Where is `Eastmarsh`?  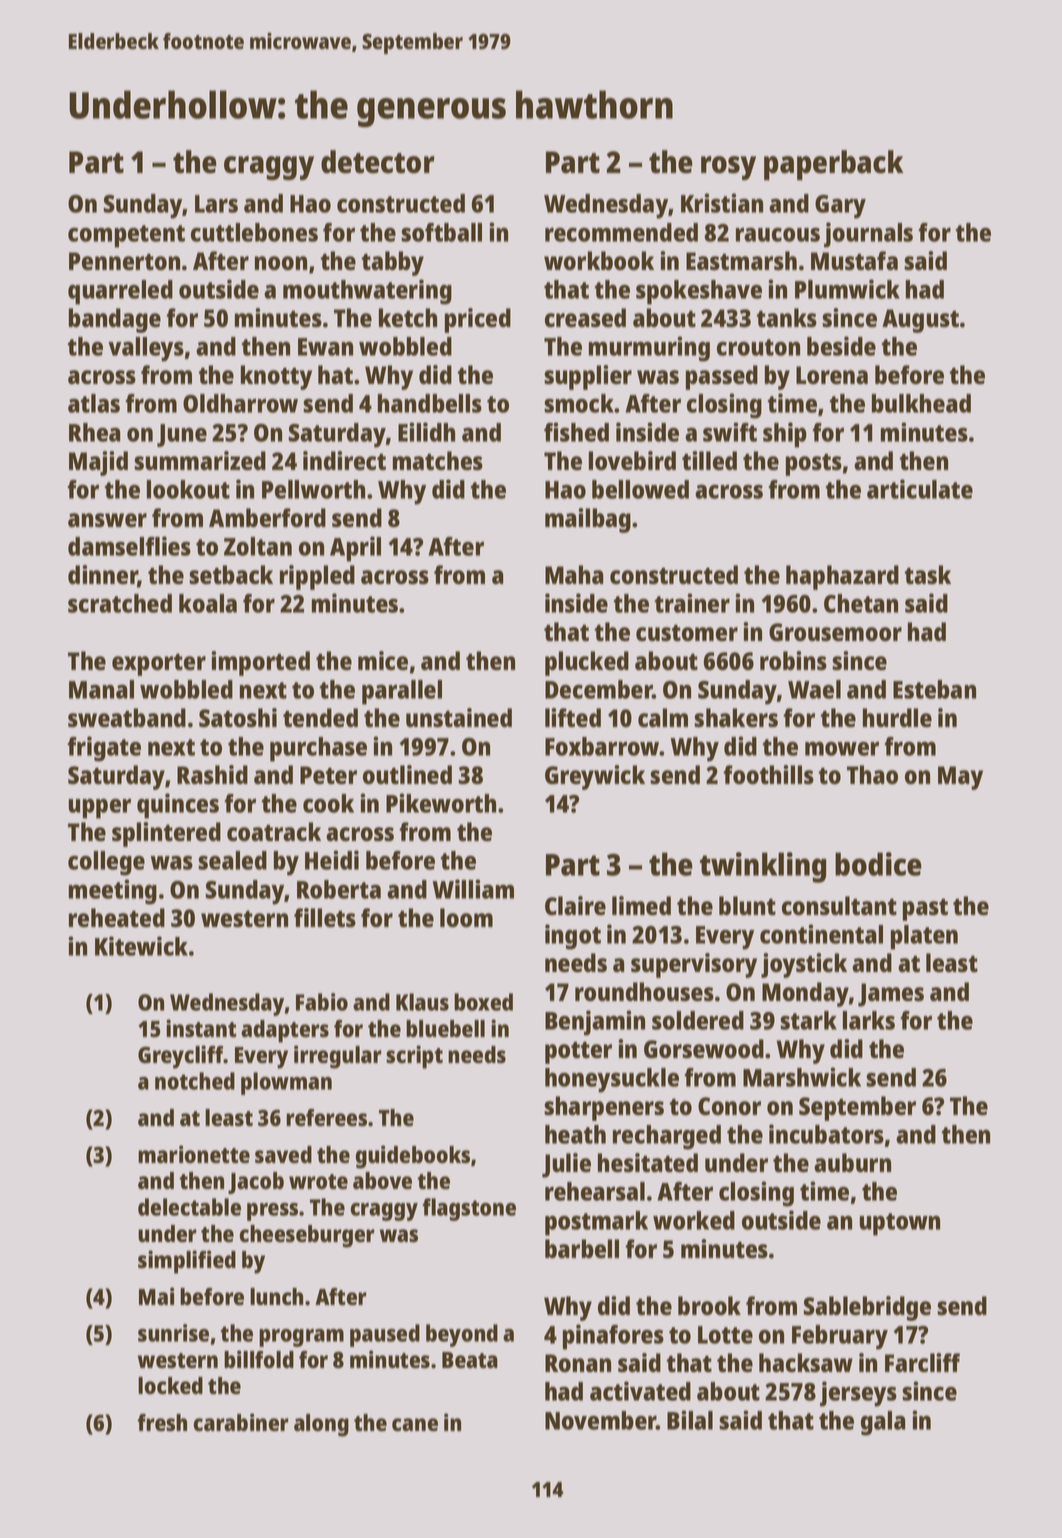 Eastmarsh is located at coordinates (741, 261).
